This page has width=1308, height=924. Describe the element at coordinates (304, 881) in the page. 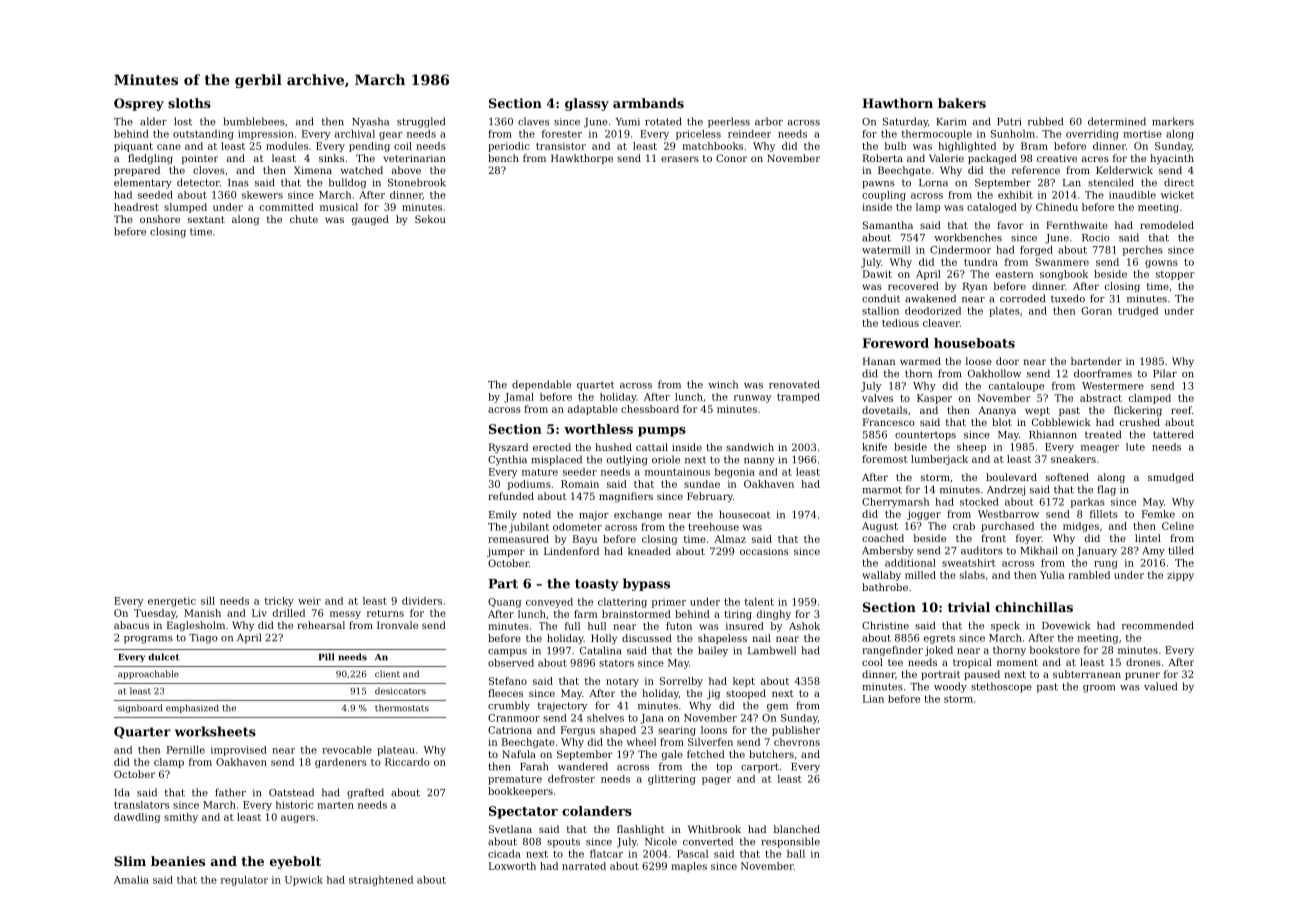

I see `Upwick` at that location.
